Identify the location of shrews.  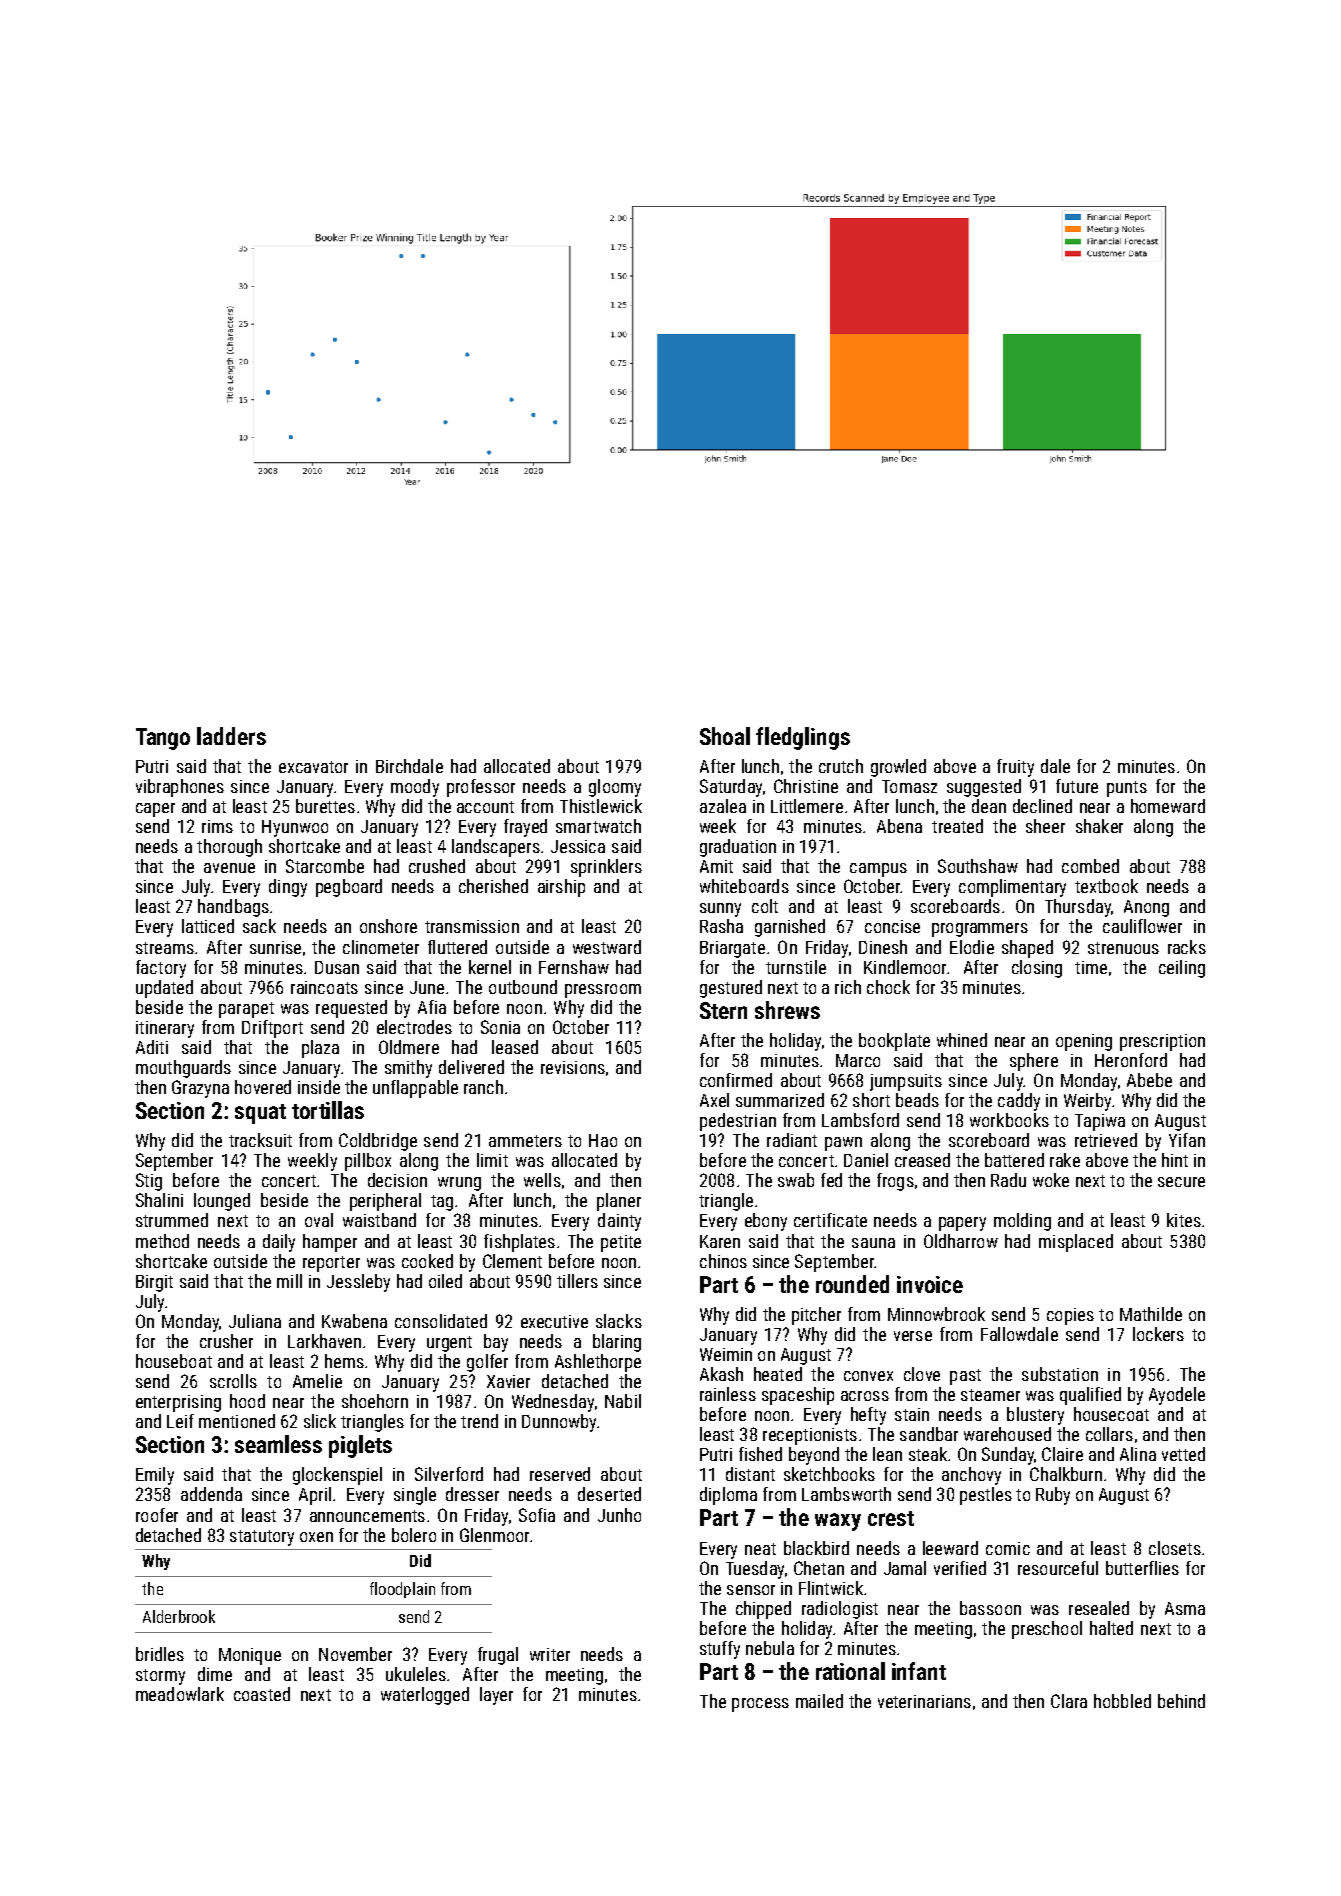
(787, 1010).
